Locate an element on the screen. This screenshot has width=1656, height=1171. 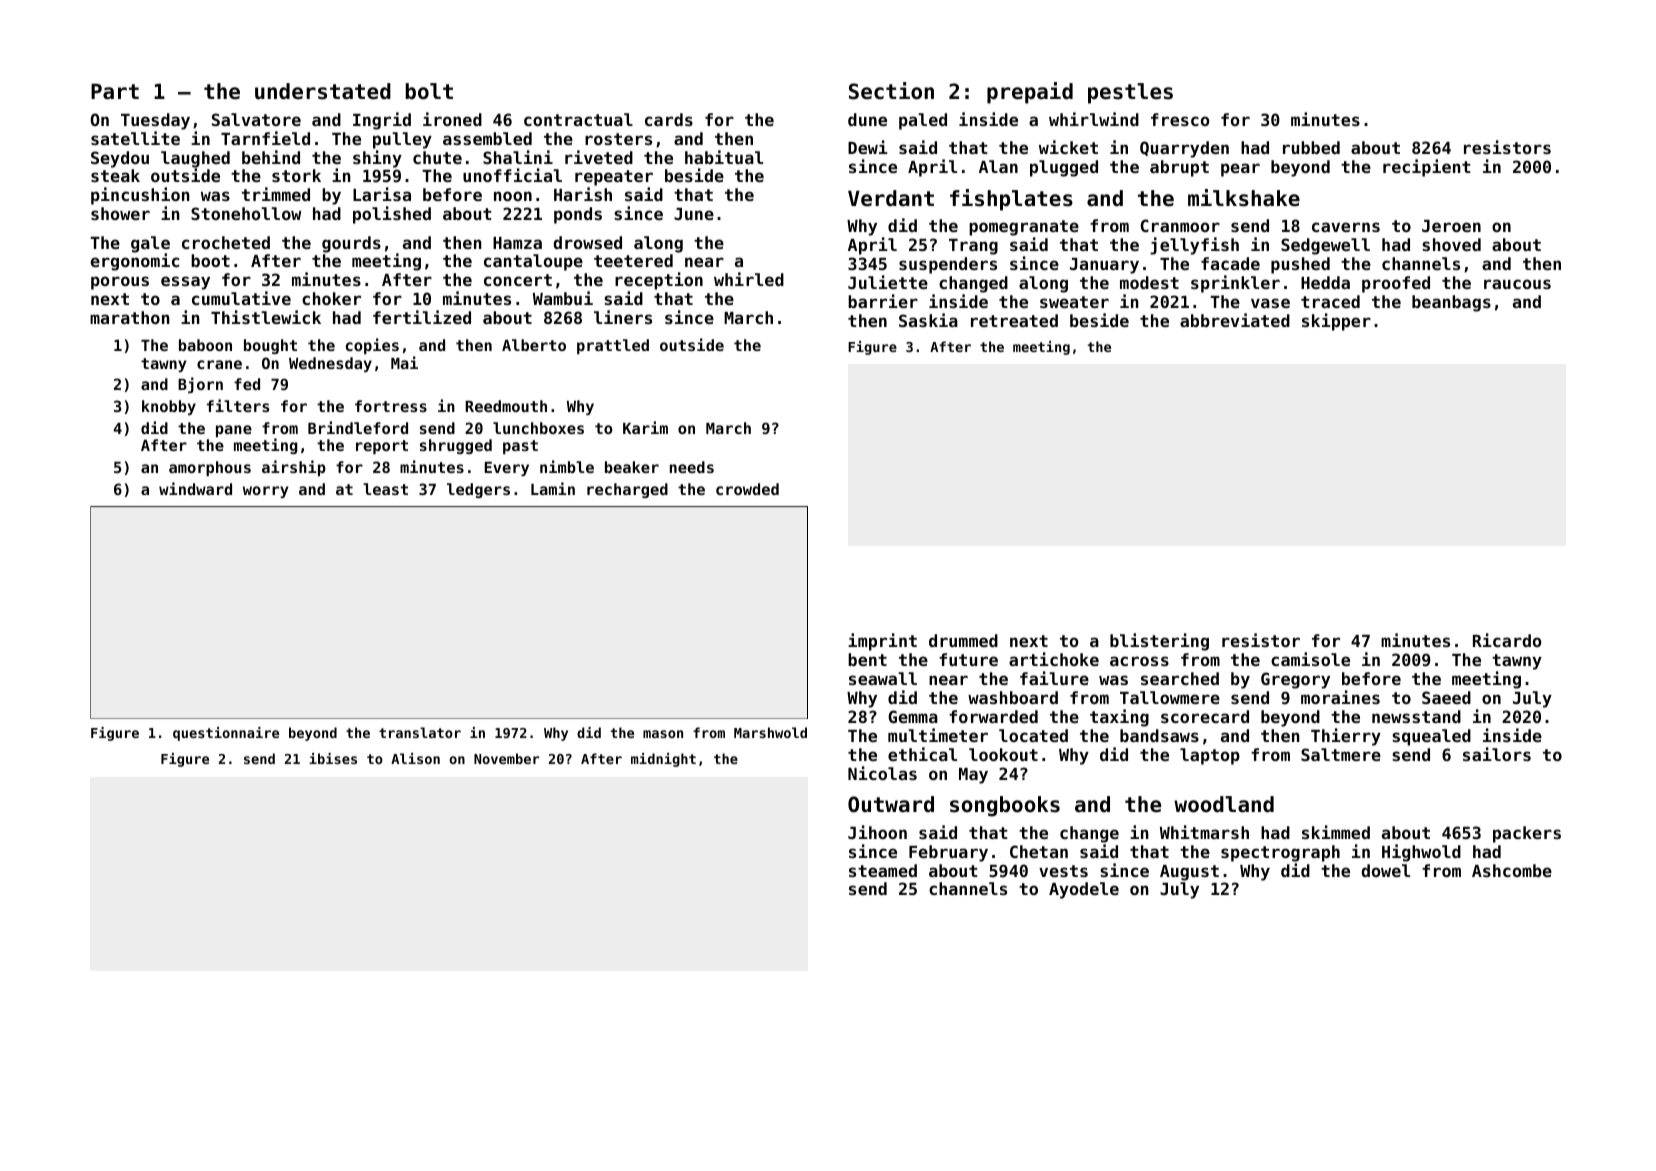
baboon is located at coordinates (205, 345).
